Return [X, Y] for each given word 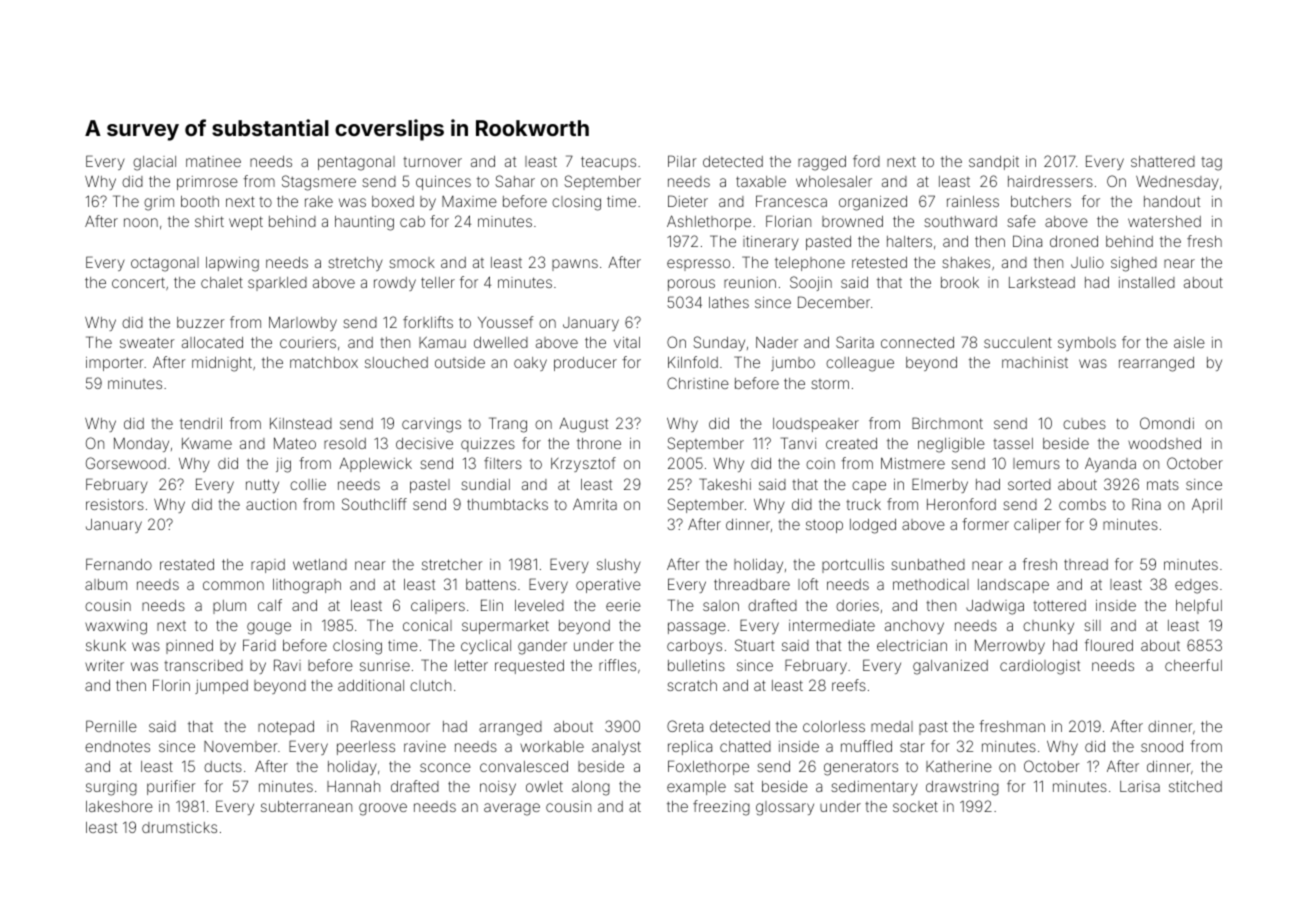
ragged [822, 163]
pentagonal [356, 163]
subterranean [306, 806]
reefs [849, 685]
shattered [1163, 161]
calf [270, 605]
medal [892, 726]
